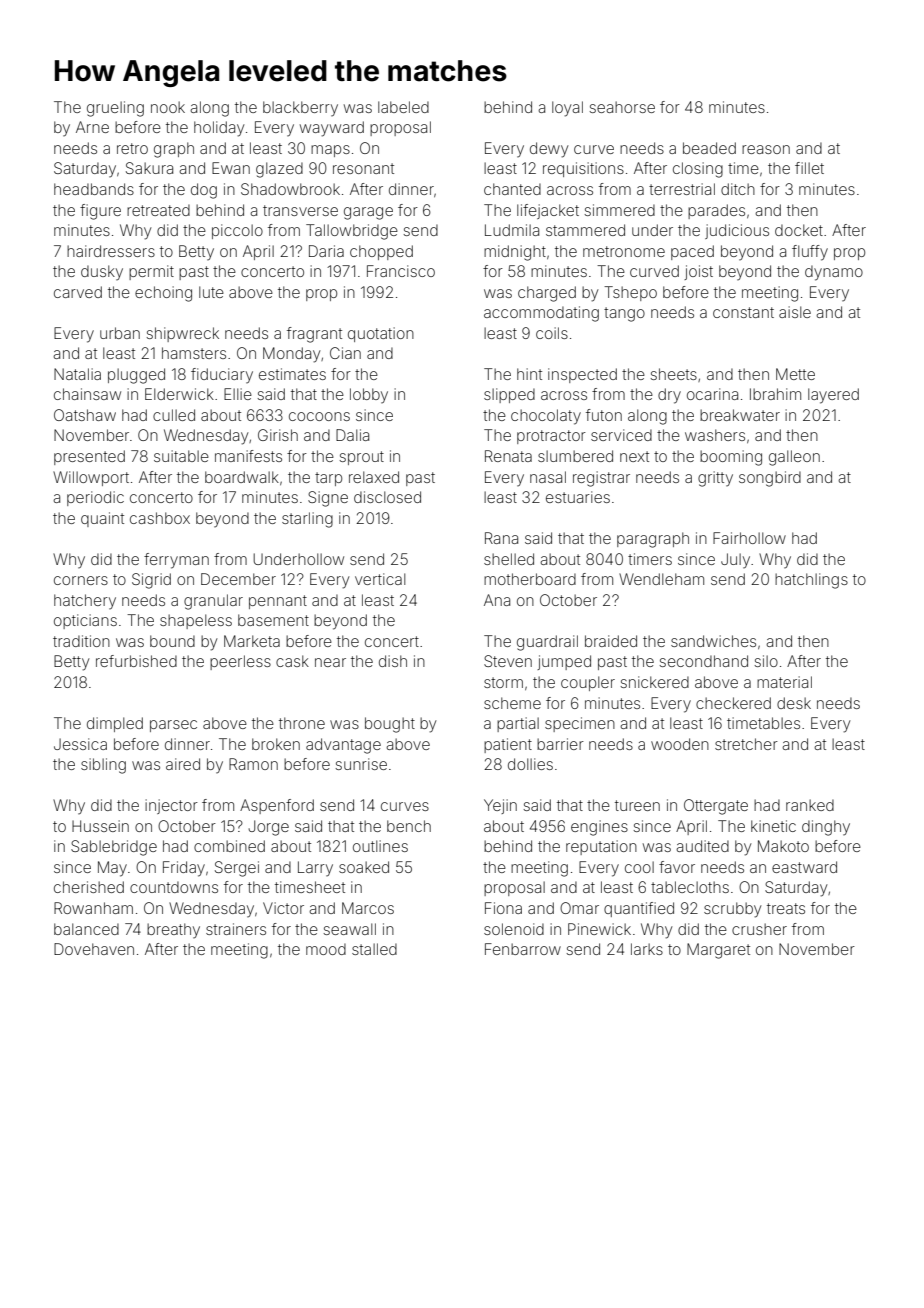 This screenshot has height=1308, width=924. What do you see at coordinates (549, 150) in the screenshot?
I see `dewy` at bounding box center [549, 150].
